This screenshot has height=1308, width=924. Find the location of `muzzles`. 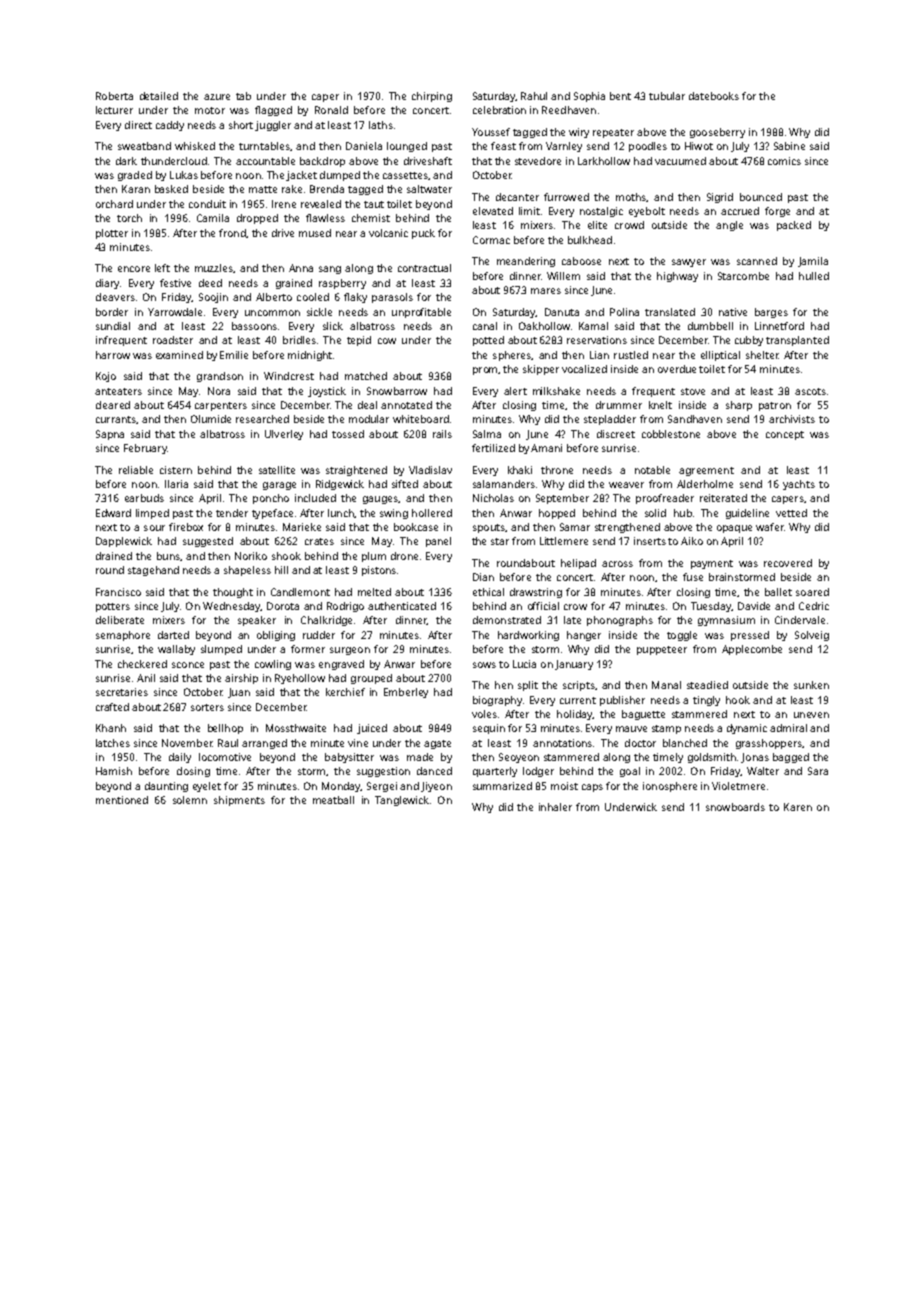

muzzles is located at coordinates (214, 268).
